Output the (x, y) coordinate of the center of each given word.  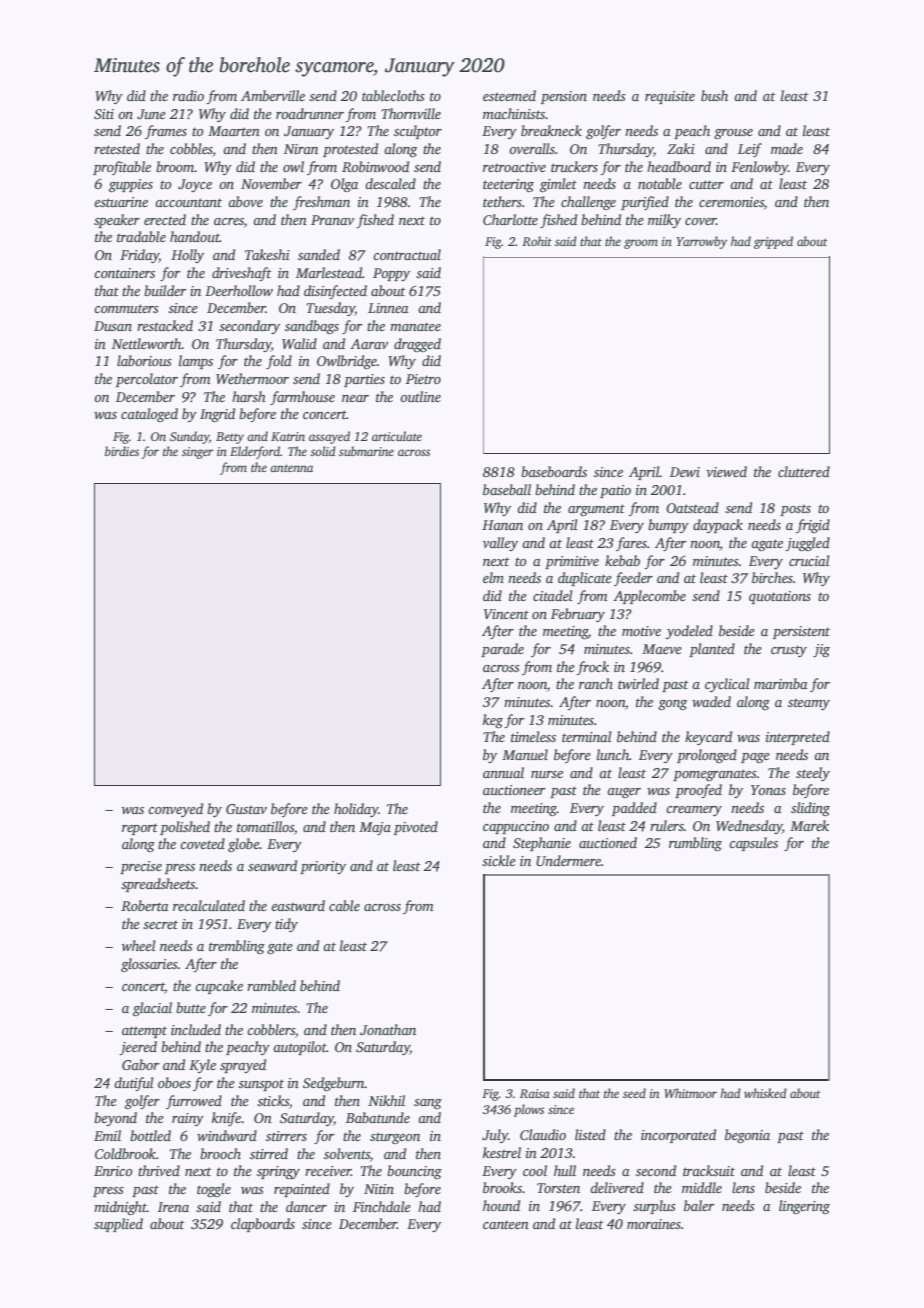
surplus (654, 1207)
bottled (150, 1135)
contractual (407, 254)
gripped (773, 242)
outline (420, 396)
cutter (706, 184)
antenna (291, 468)
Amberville (273, 95)
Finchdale (382, 1206)
